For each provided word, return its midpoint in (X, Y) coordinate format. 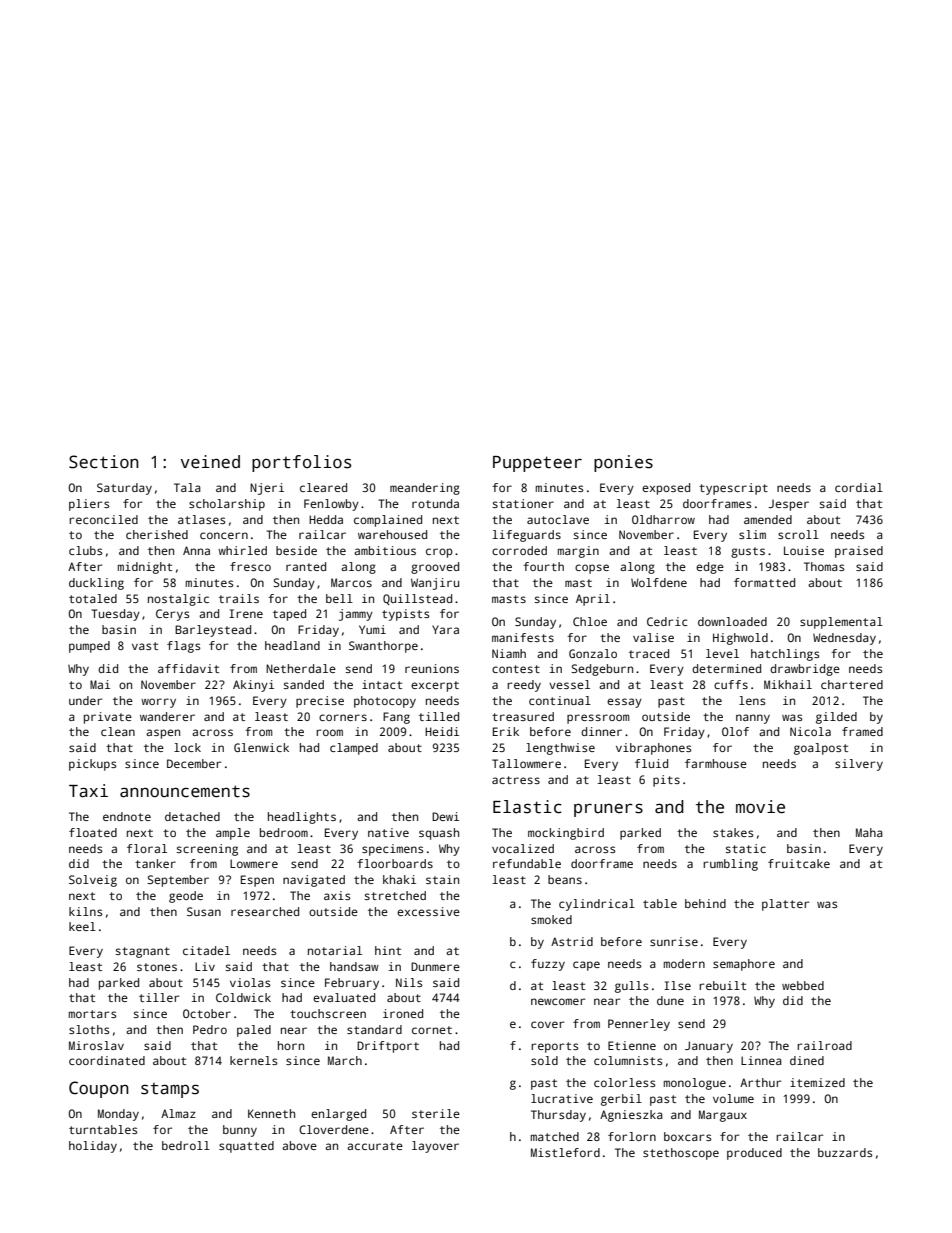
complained (388, 521)
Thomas (824, 566)
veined (210, 462)
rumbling (730, 865)
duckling (96, 584)
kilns (85, 911)
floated (93, 832)
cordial (859, 487)
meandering (425, 489)
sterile (436, 1113)
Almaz (178, 1113)
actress (516, 780)
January (709, 1047)
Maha (869, 832)
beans (565, 879)
